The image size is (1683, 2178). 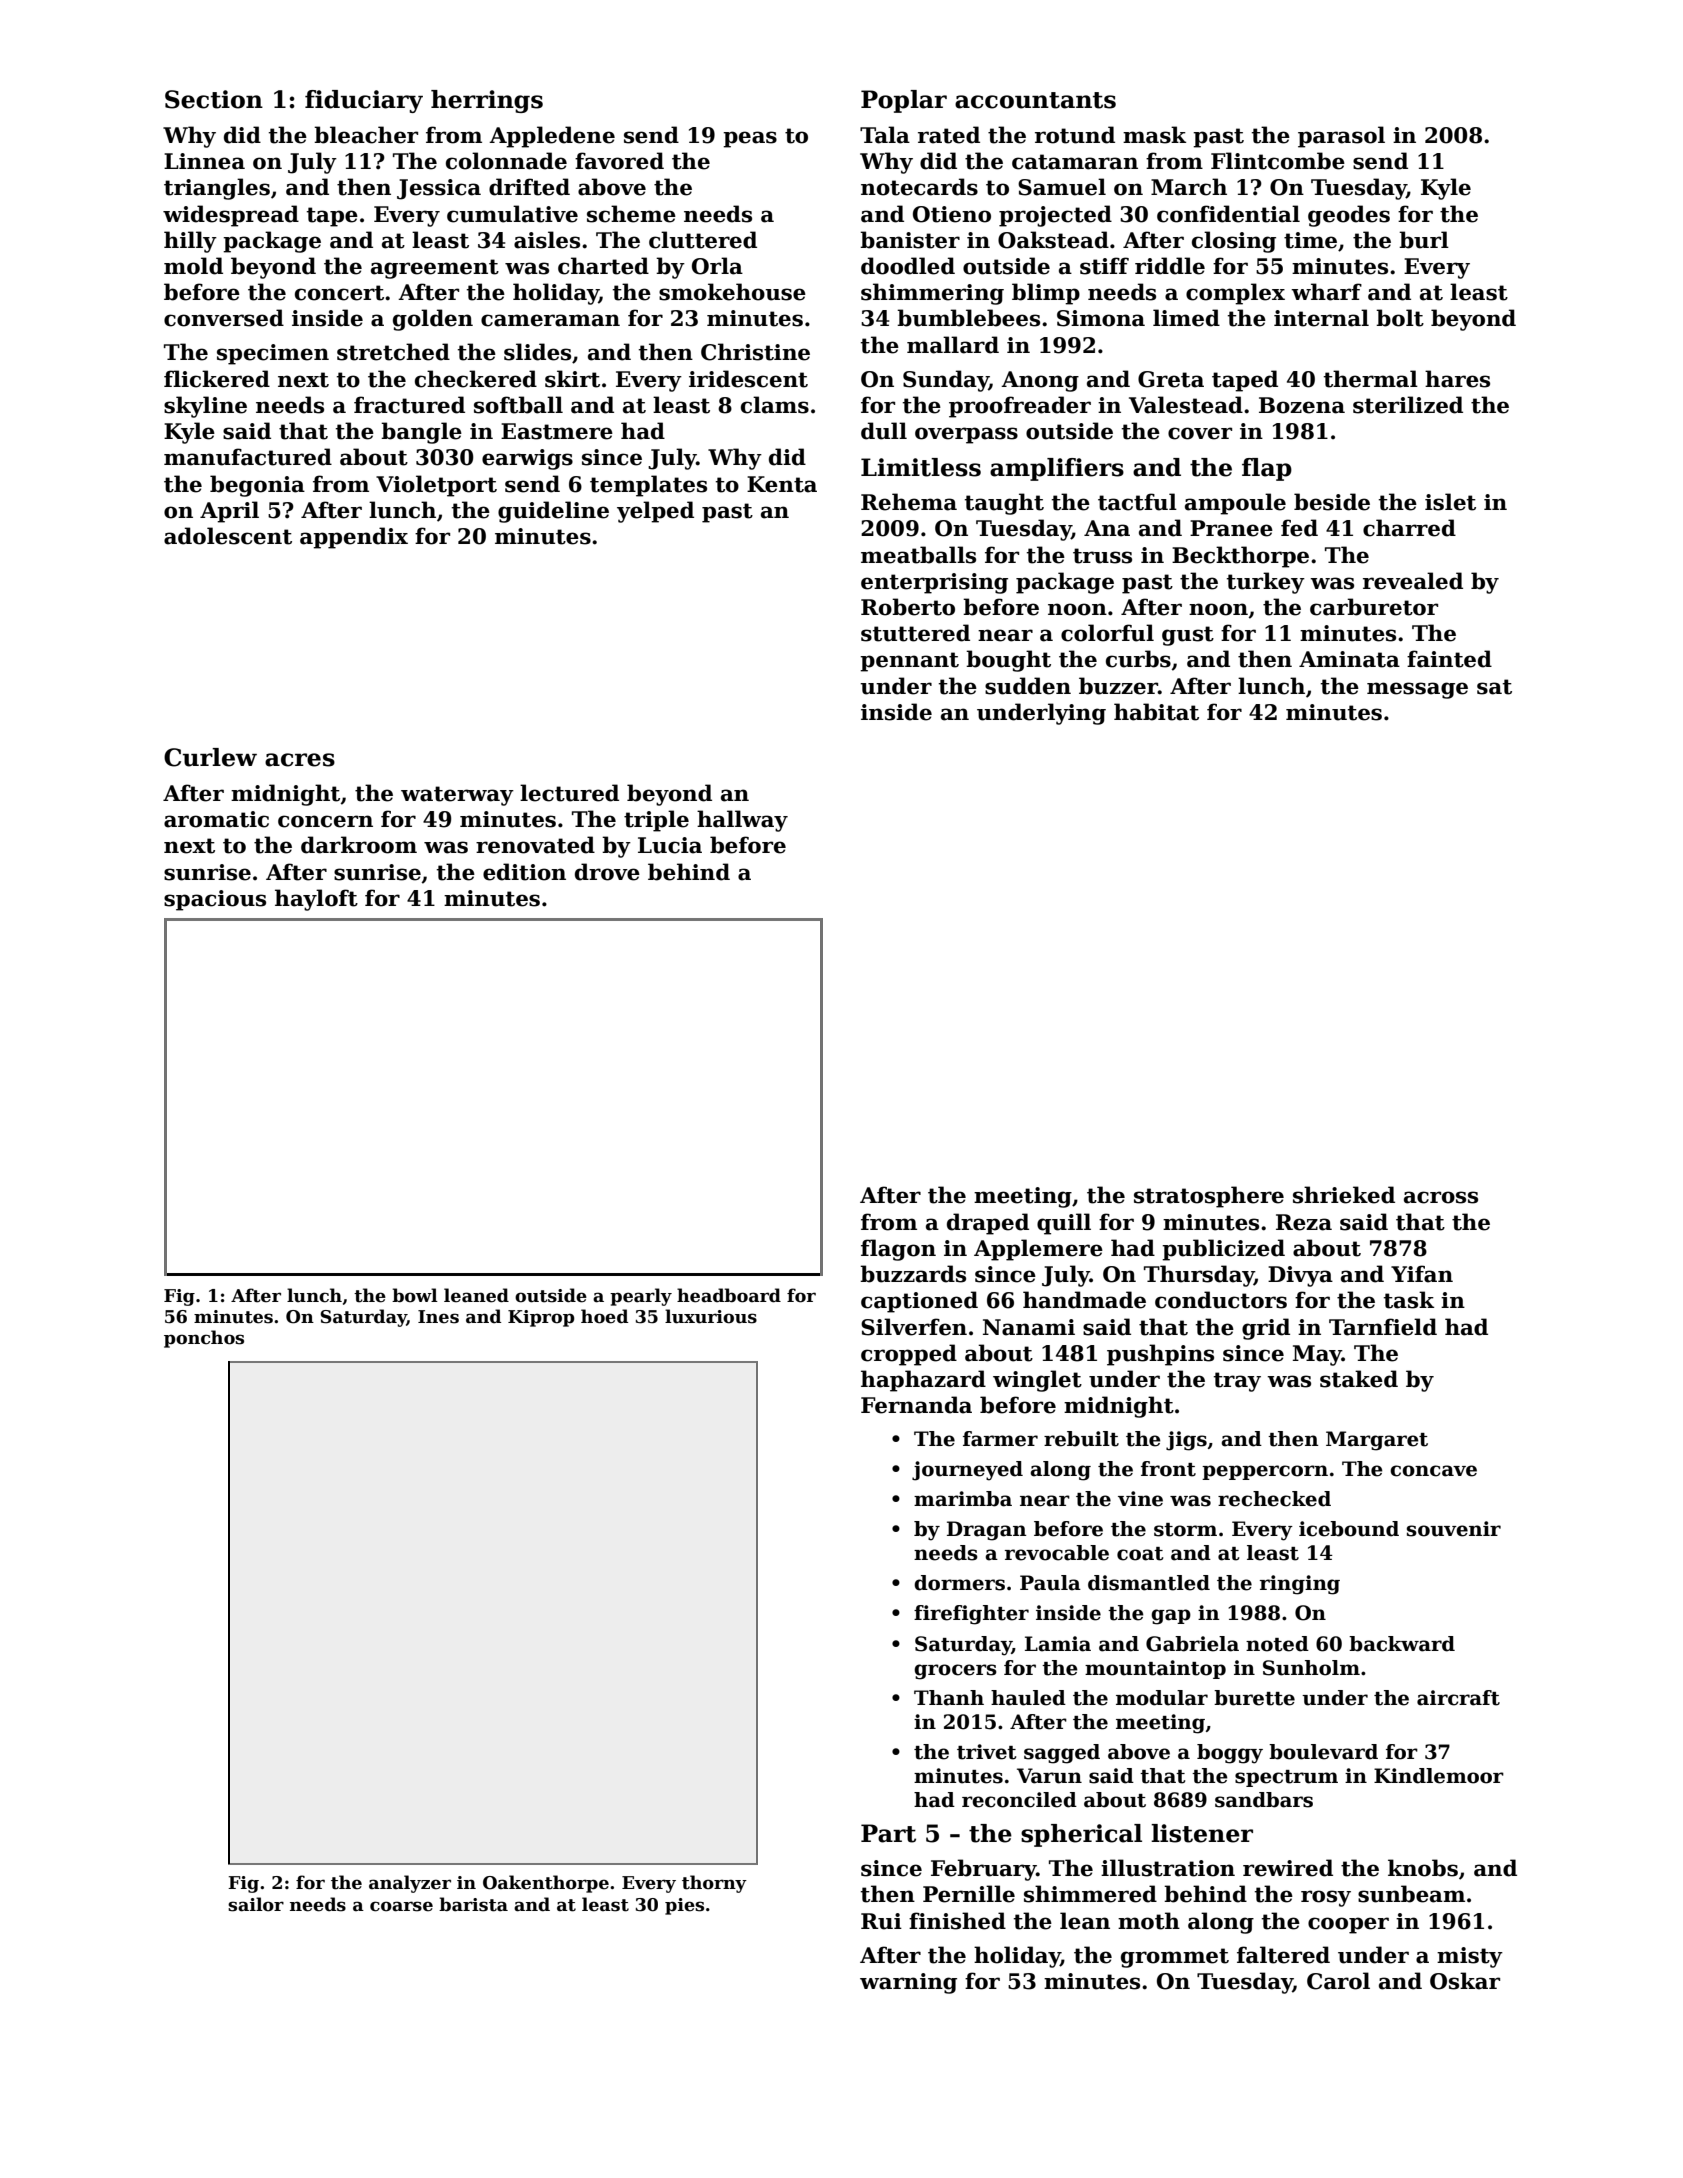 I want to click on bowl, so click(x=415, y=1295).
